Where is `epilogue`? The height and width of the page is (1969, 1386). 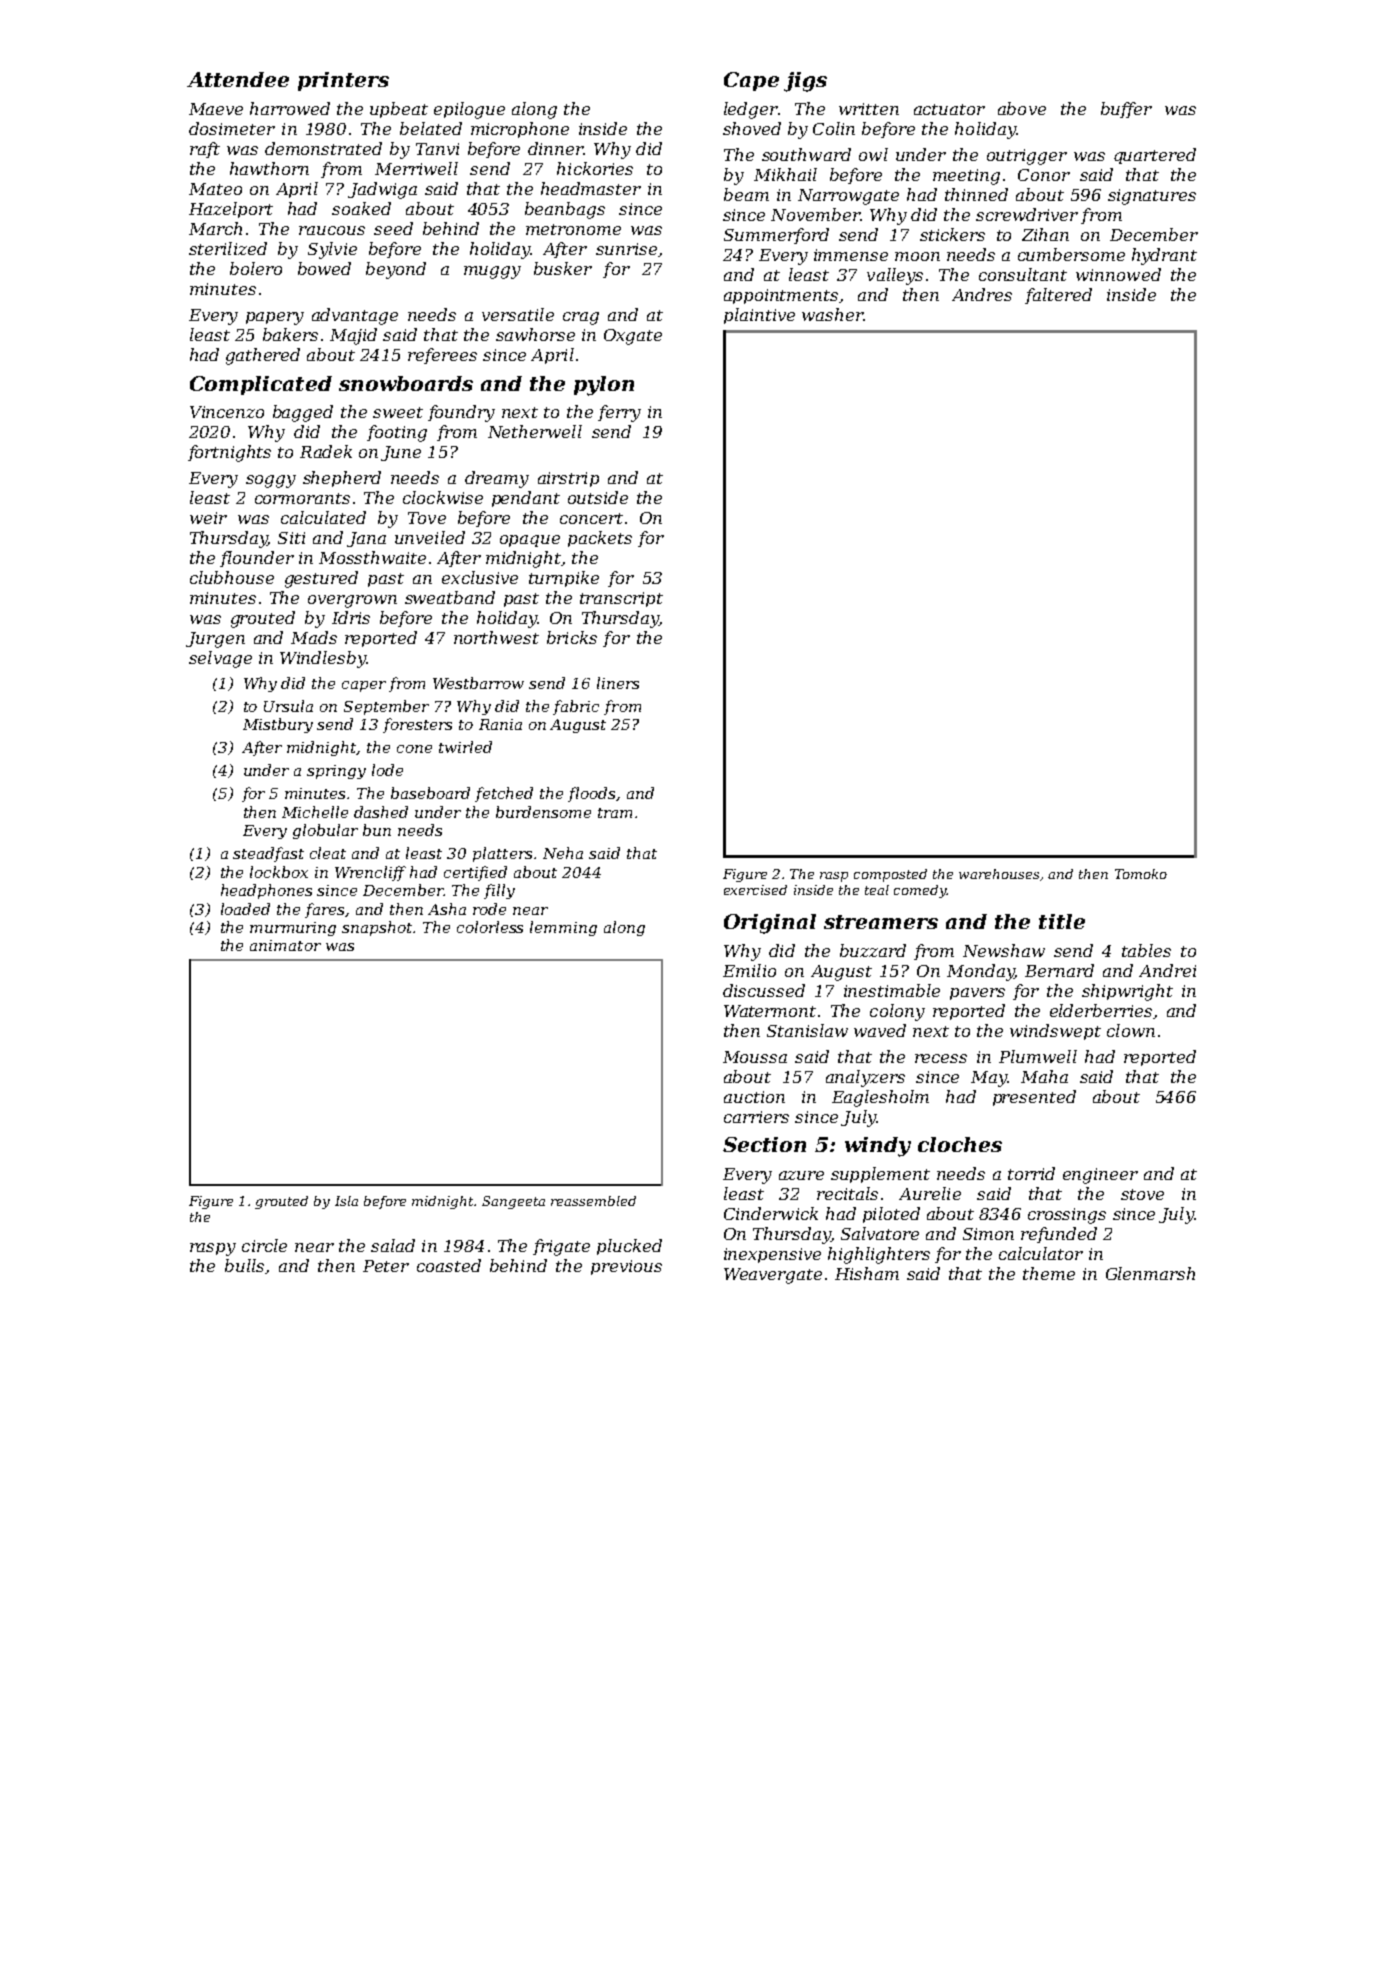
epilogue is located at coordinates (469, 110).
